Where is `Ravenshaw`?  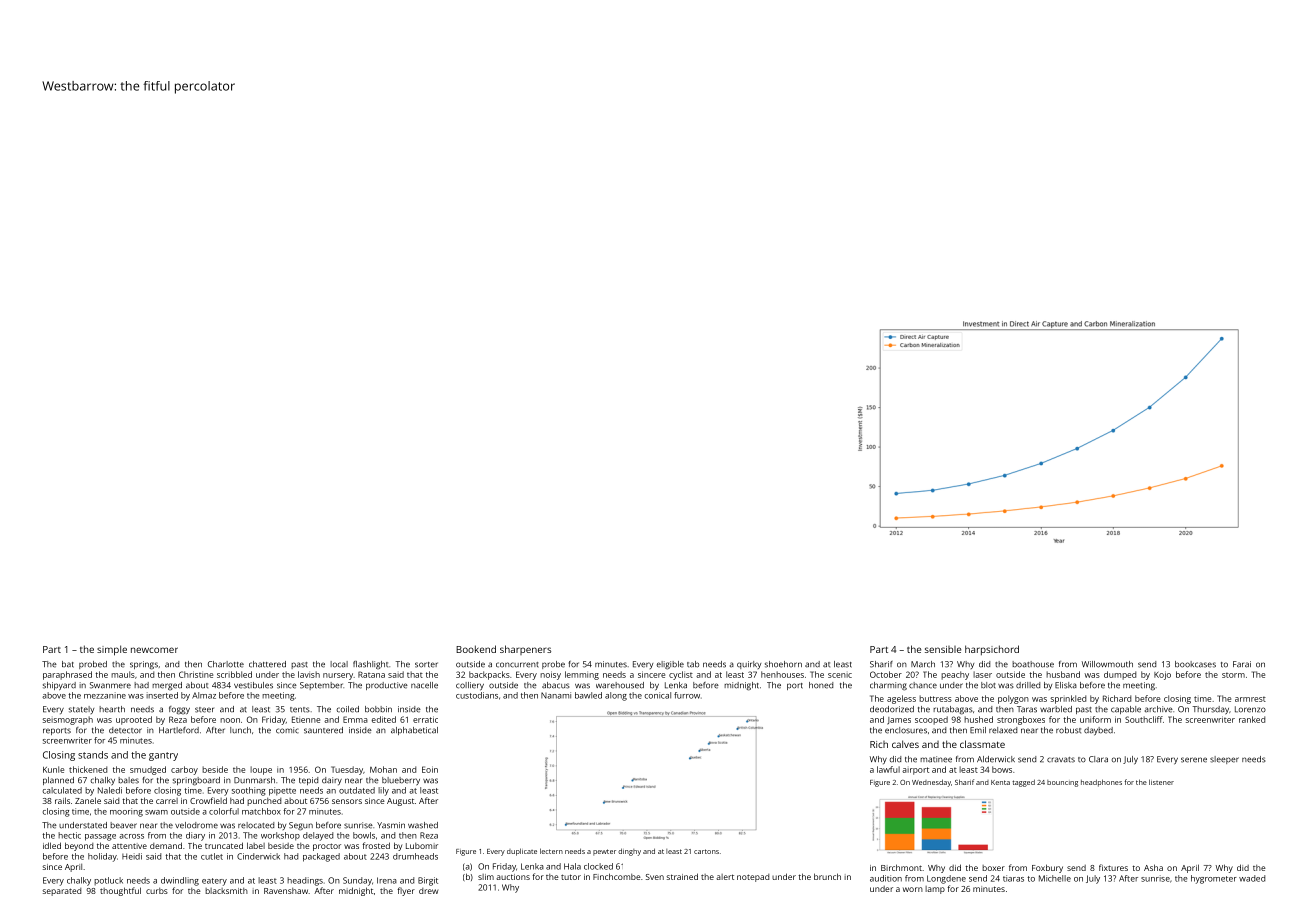 Ravenshaw is located at coordinates (286, 891).
